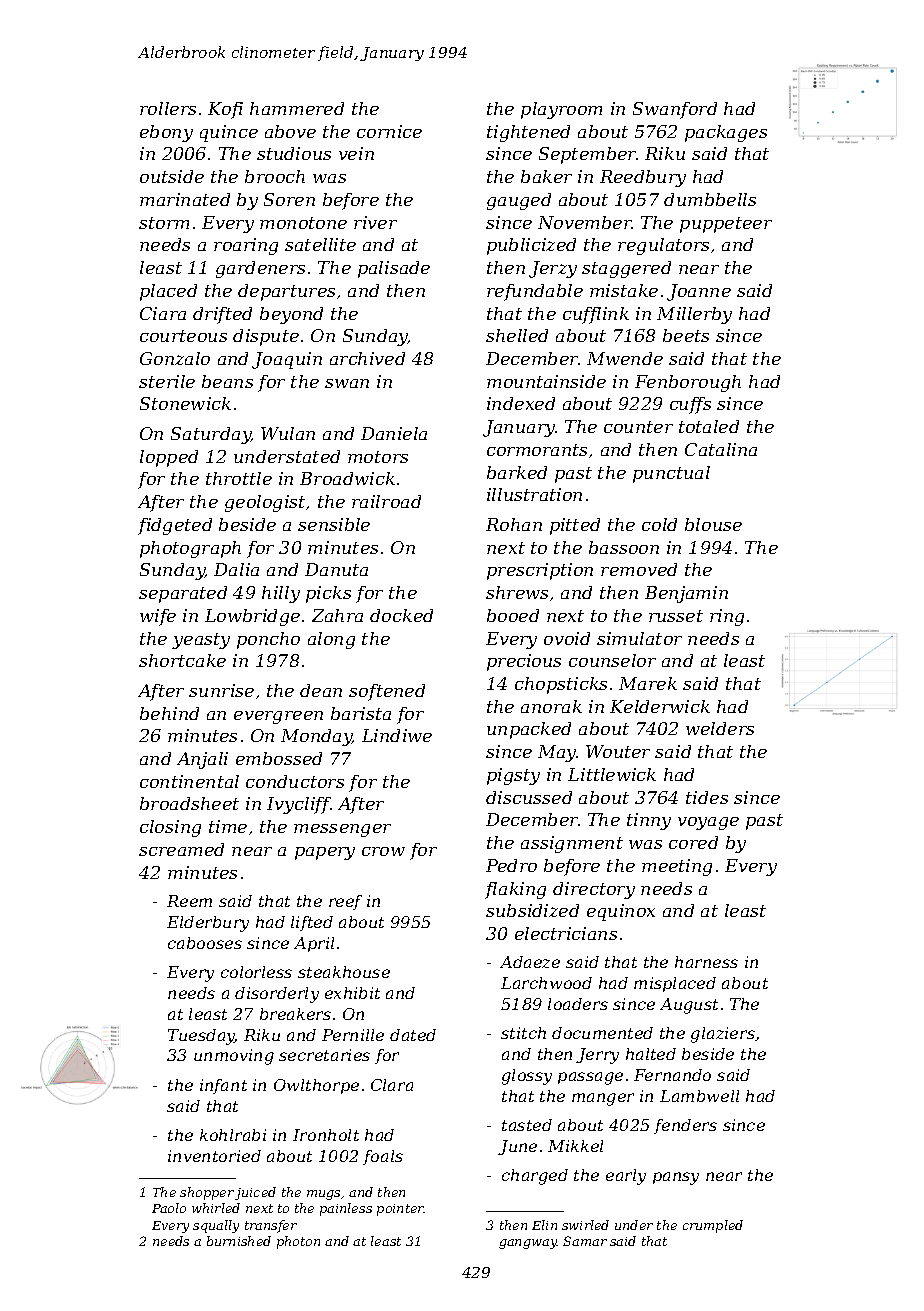 This image has width=924, height=1311. I want to click on pansy, so click(676, 1178).
